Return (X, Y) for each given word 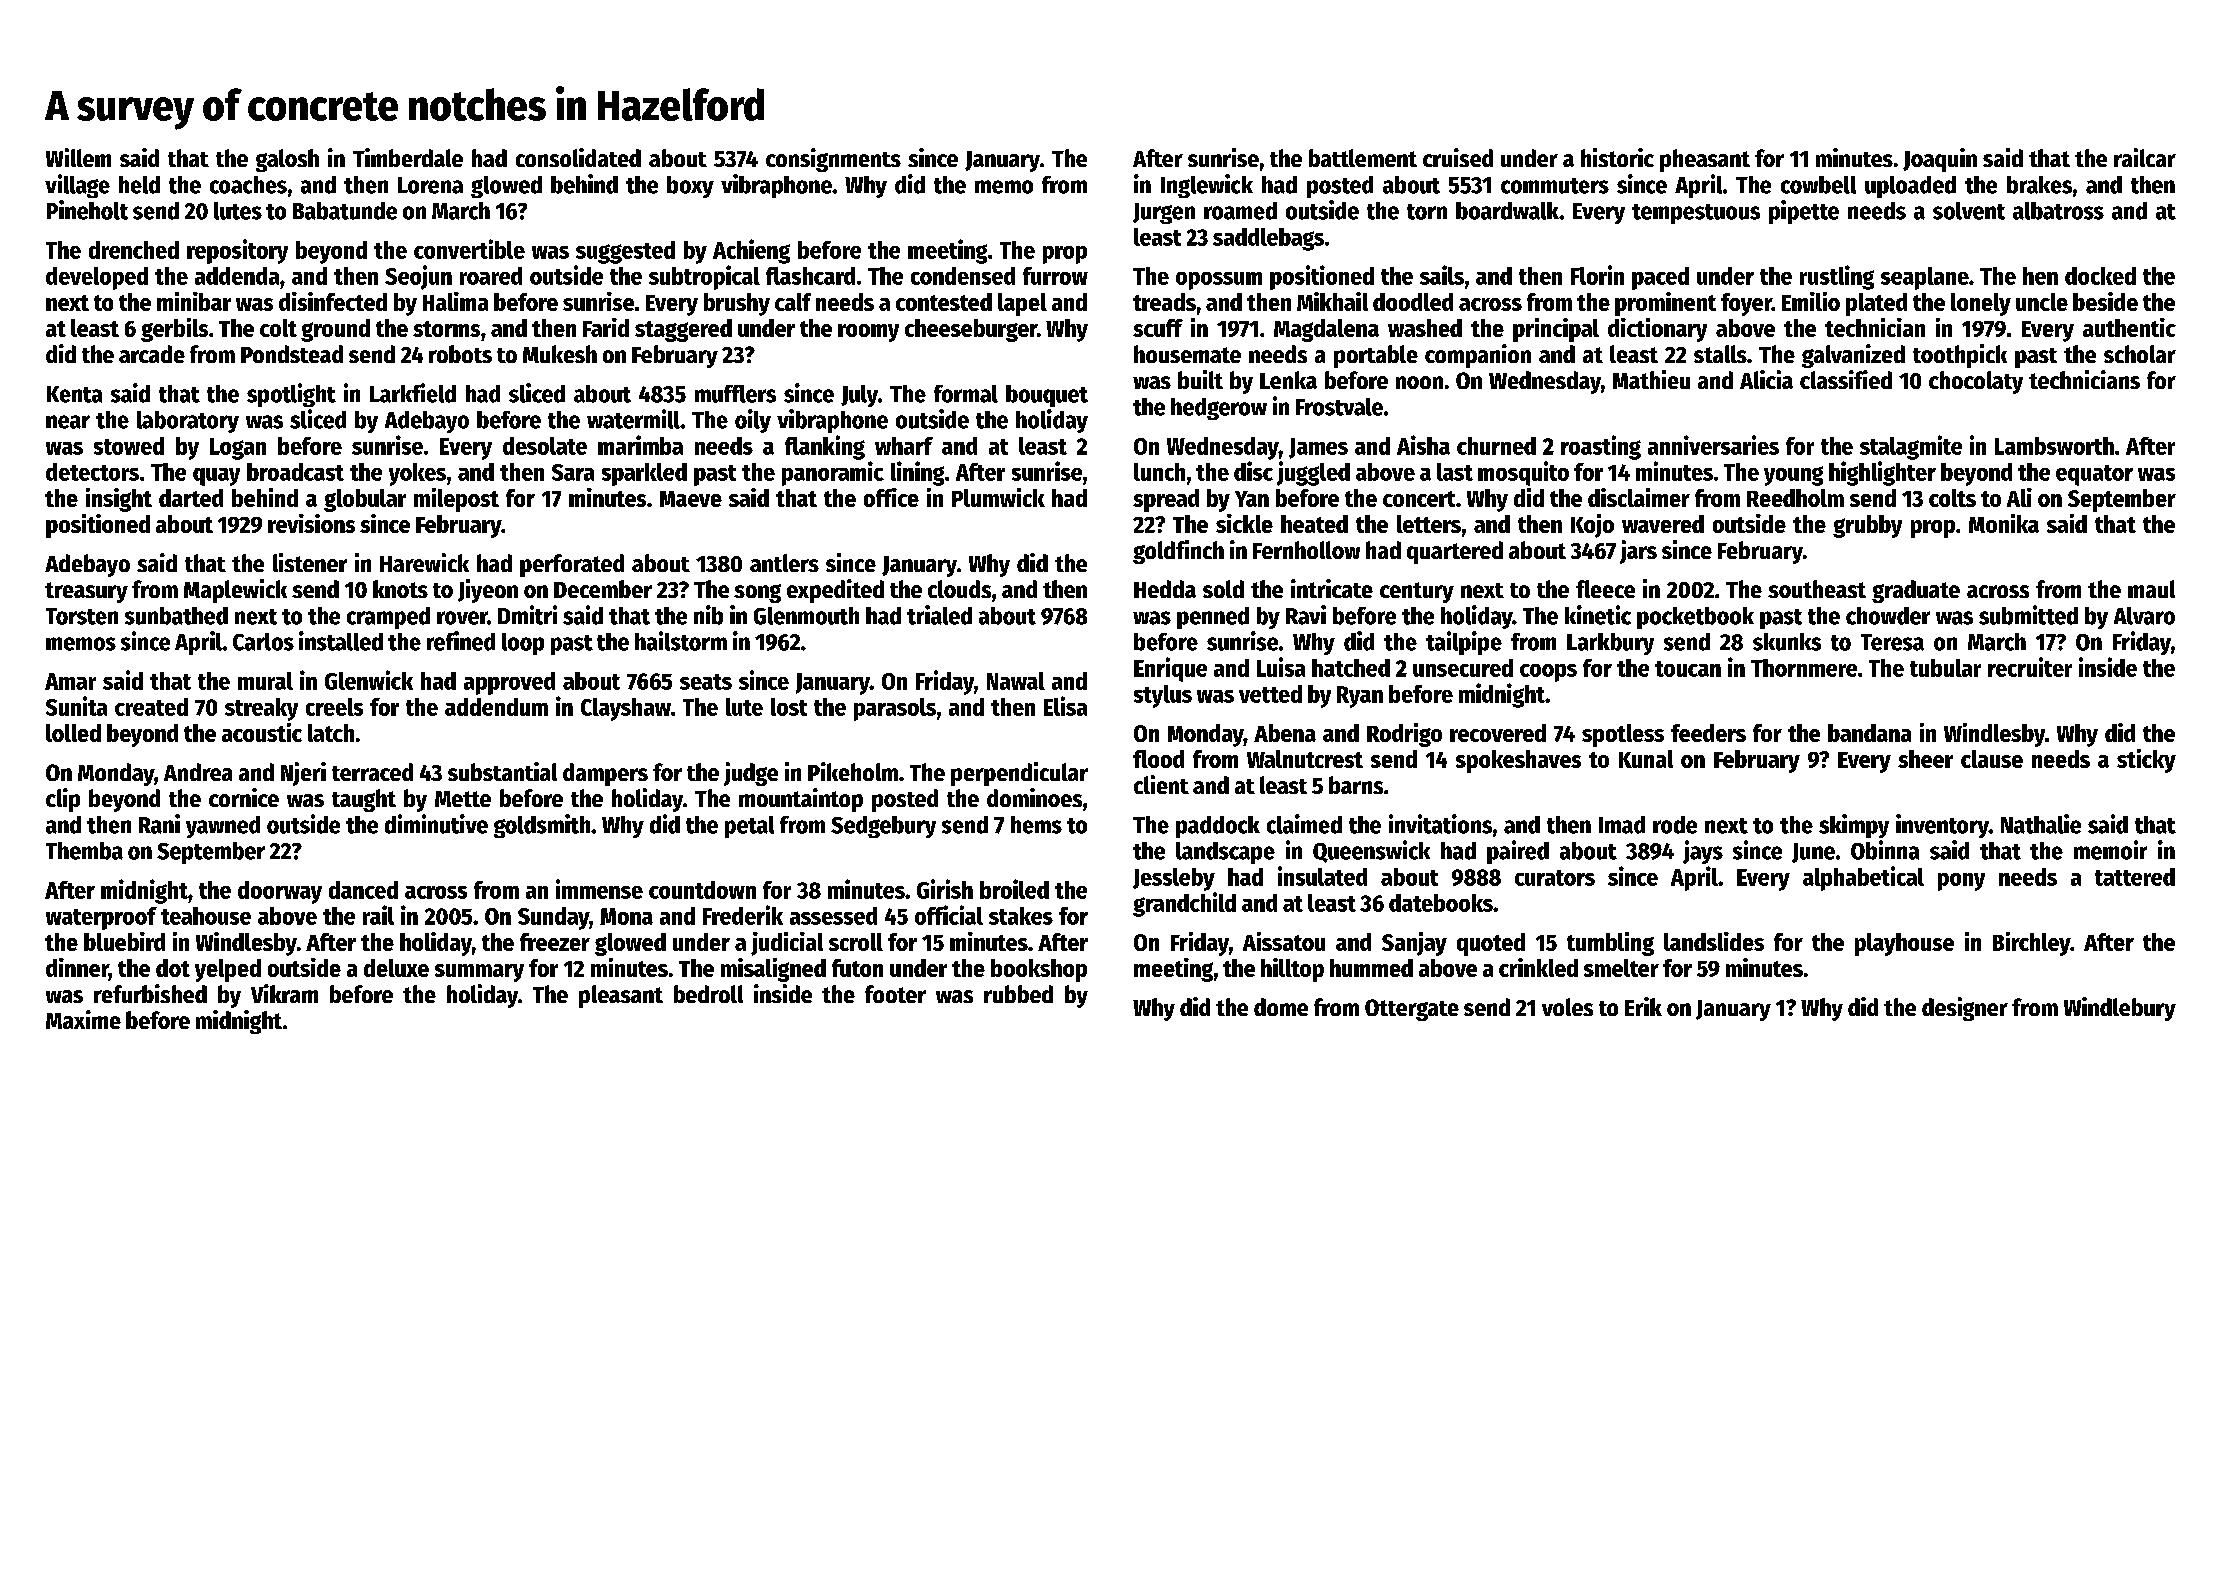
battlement (1363, 158)
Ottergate (1412, 1010)
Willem (78, 157)
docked (2100, 276)
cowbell (1818, 185)
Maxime (83, 1019)
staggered (683, 330)
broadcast (295, 472)
